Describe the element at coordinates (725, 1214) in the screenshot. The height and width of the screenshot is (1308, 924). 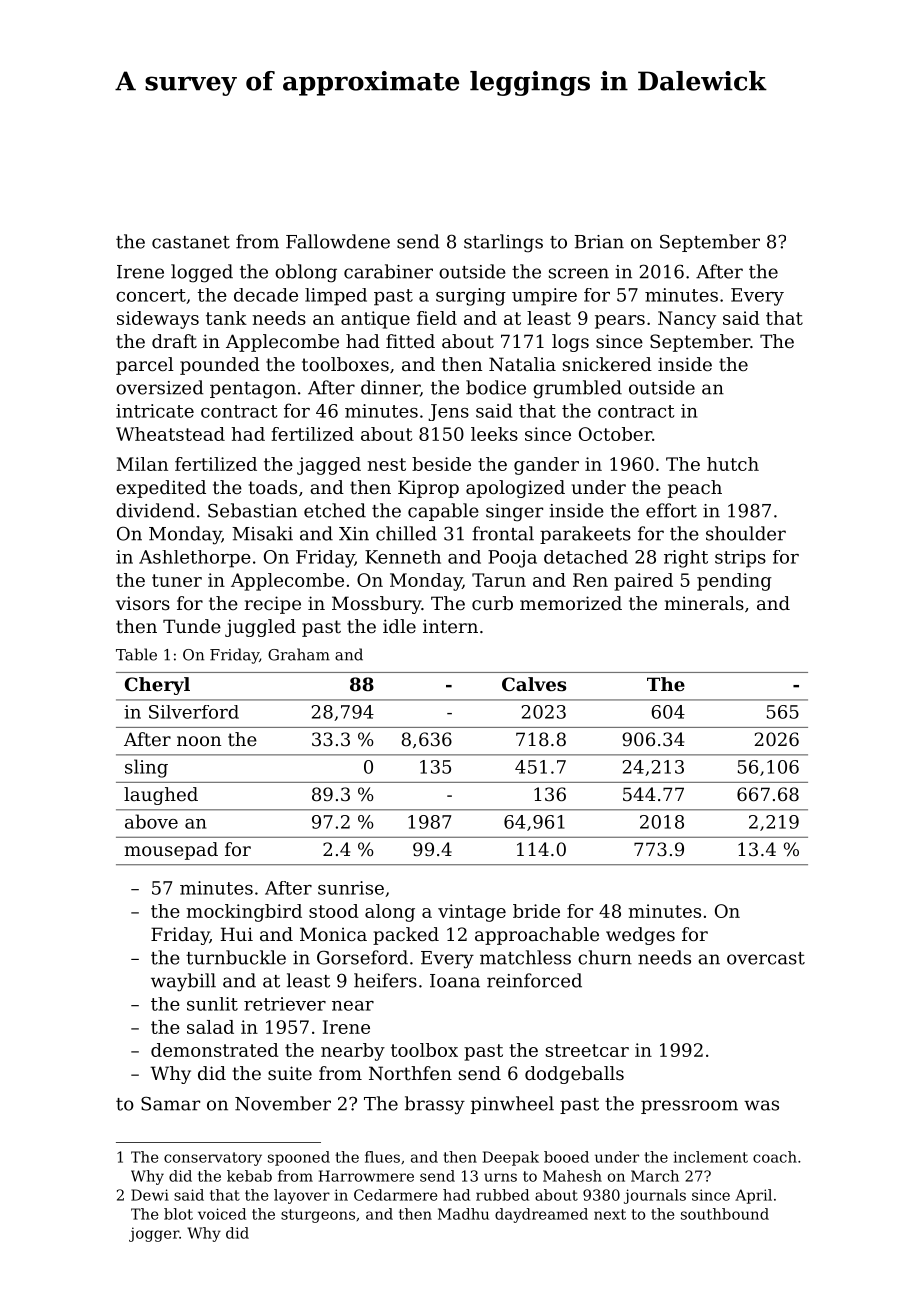
I see `southbound` at that location.
